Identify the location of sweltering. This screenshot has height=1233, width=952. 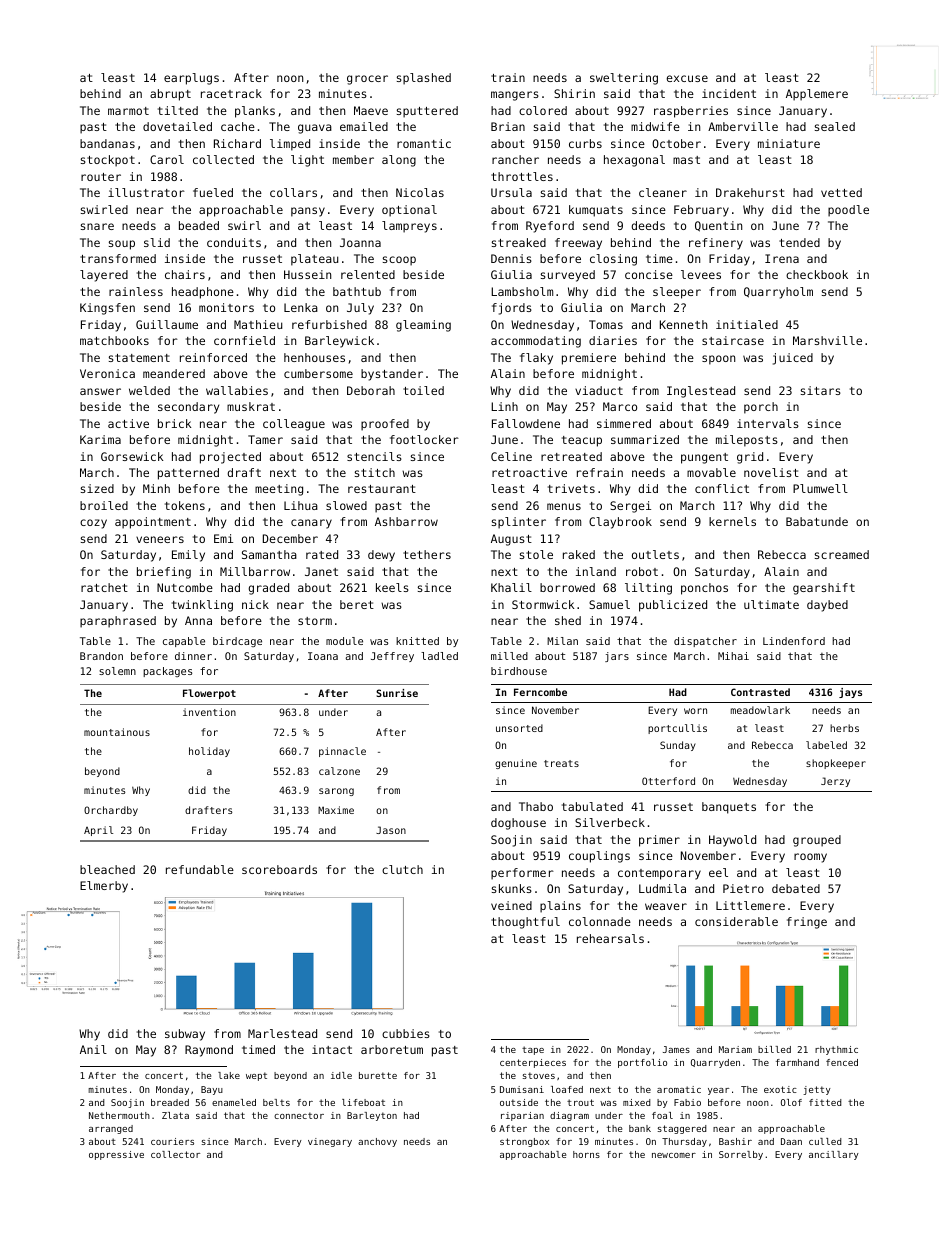
(624, 79).
